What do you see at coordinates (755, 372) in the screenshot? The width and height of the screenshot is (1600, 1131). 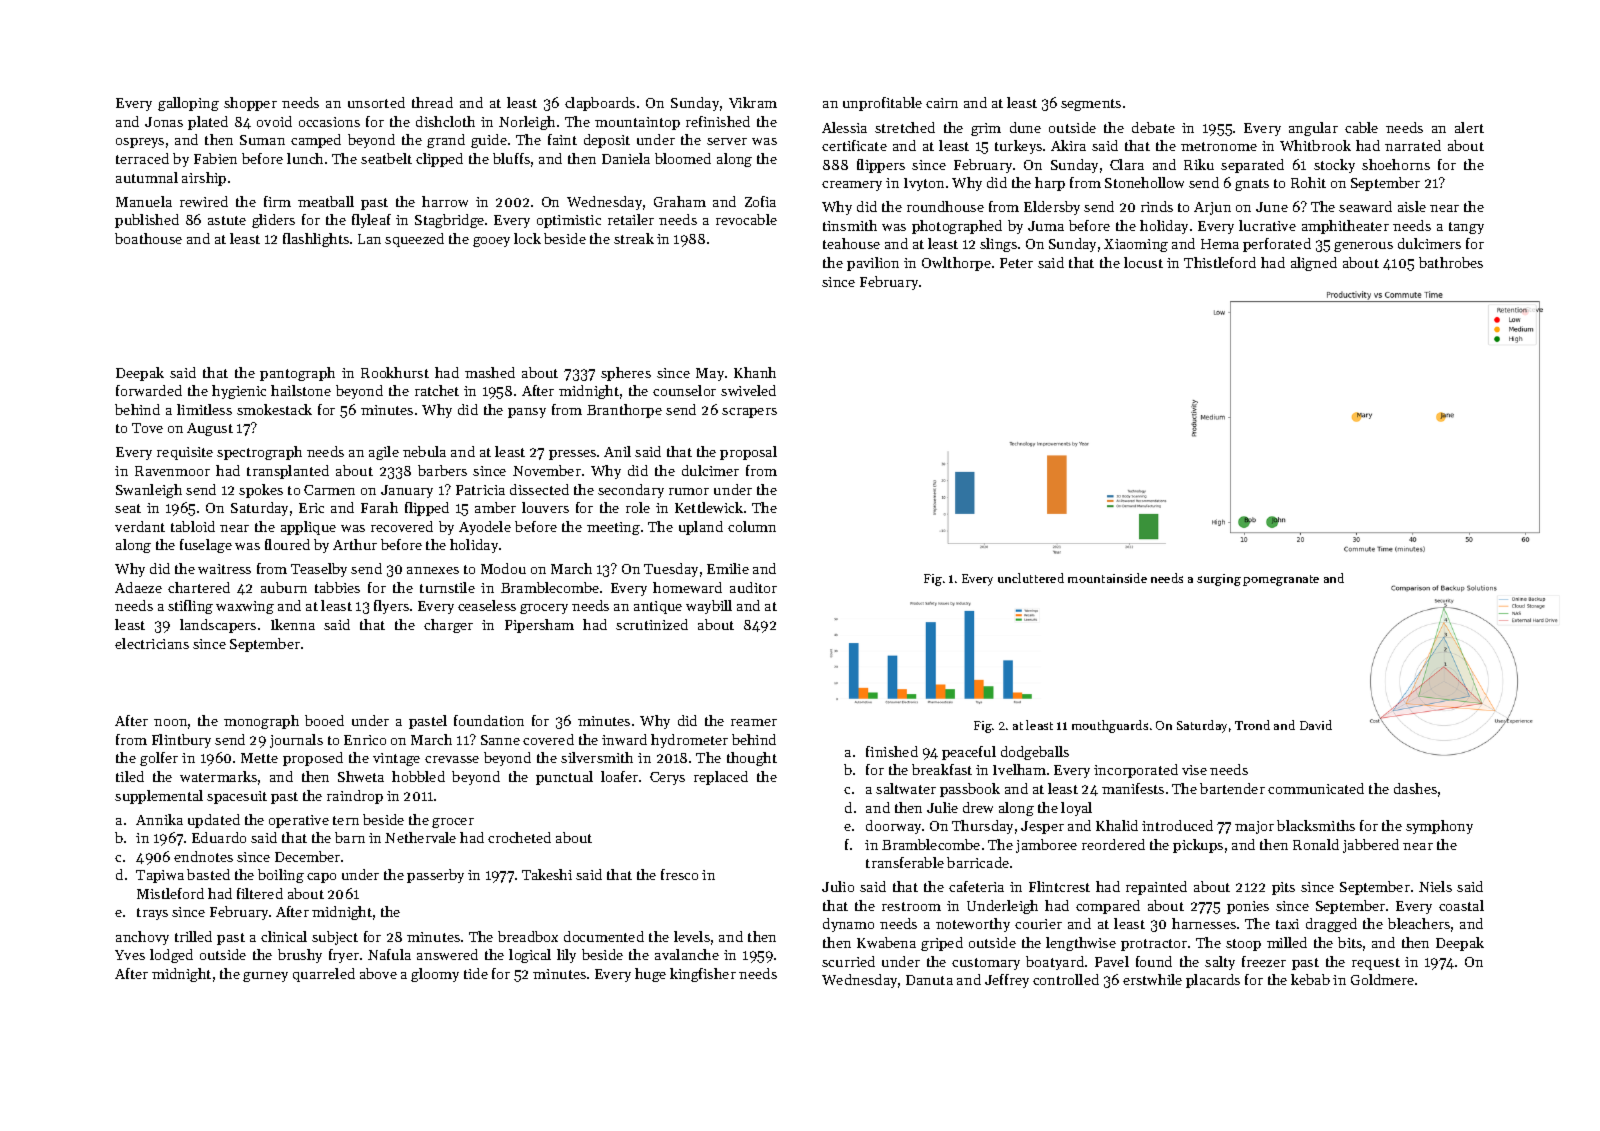 I see `Khanh` at bounding box center [755, 372].
